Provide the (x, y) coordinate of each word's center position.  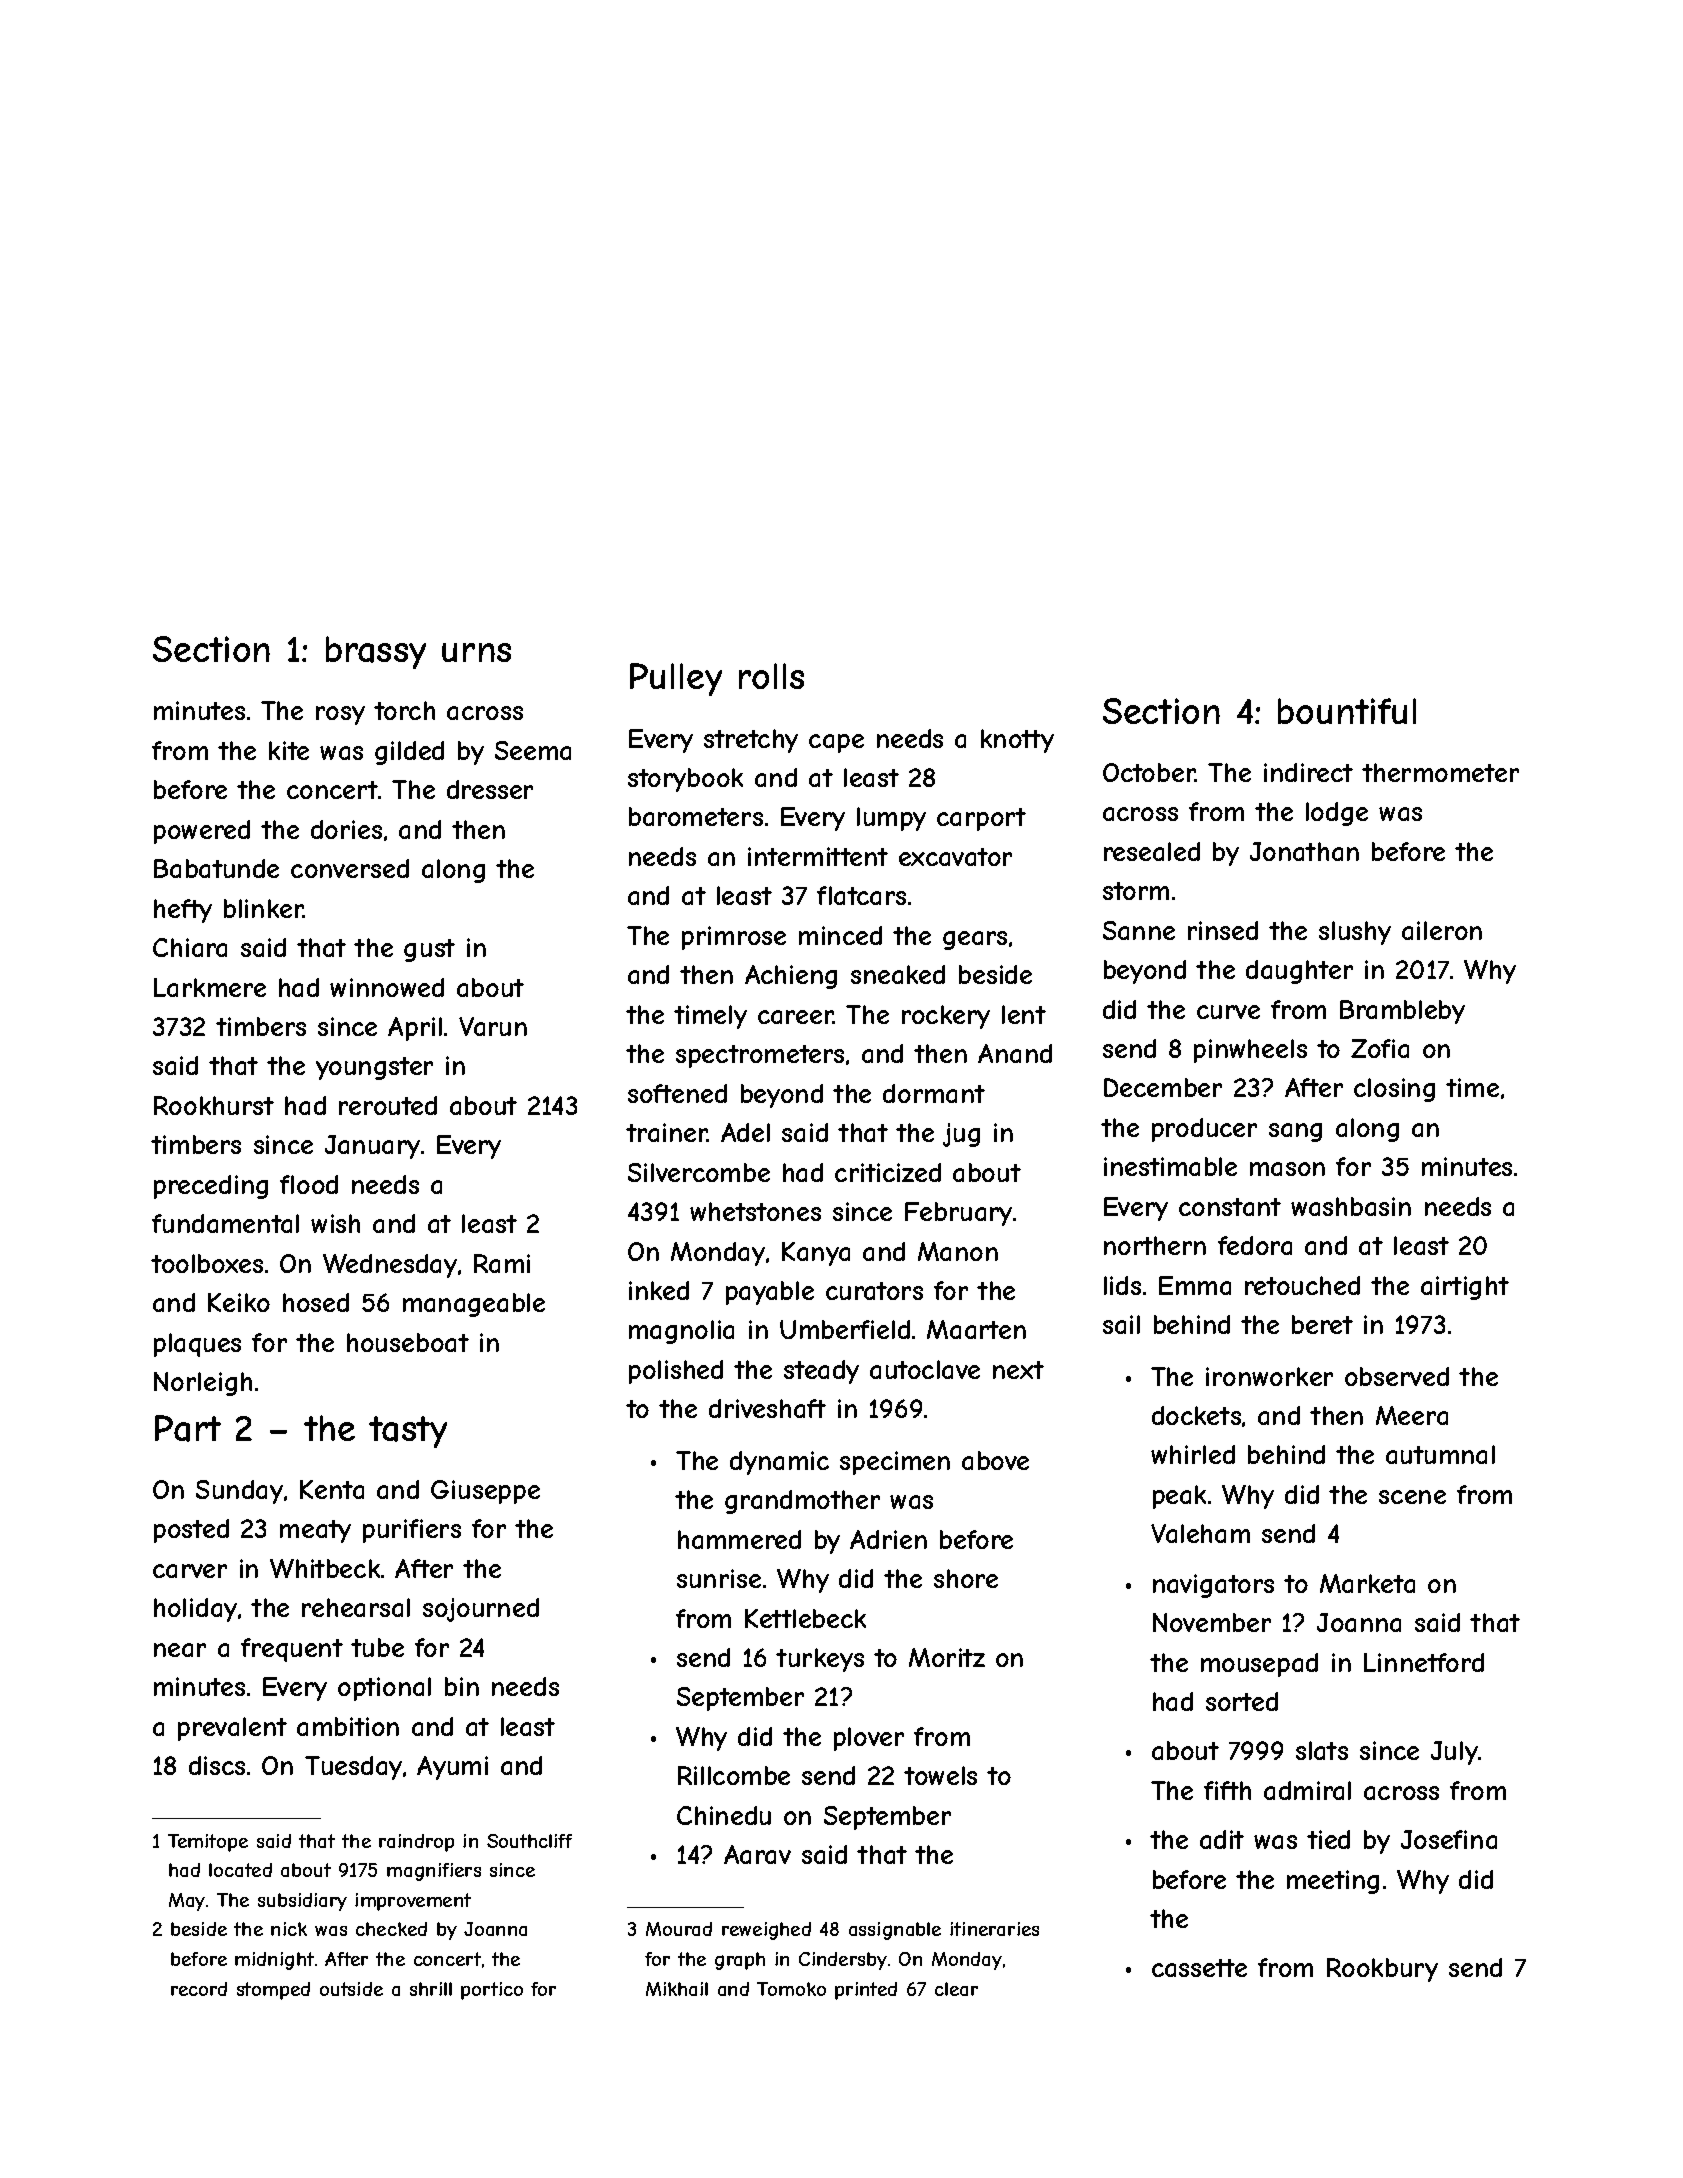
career (795, 1017)
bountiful (1347, 711)
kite (289, 750)
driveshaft (767, 1408)
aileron (1442, 930)
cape (836, 743)
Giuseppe (485, 1492)
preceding (211, 1187)
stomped (273, 1991)
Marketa (1367, 1583)
